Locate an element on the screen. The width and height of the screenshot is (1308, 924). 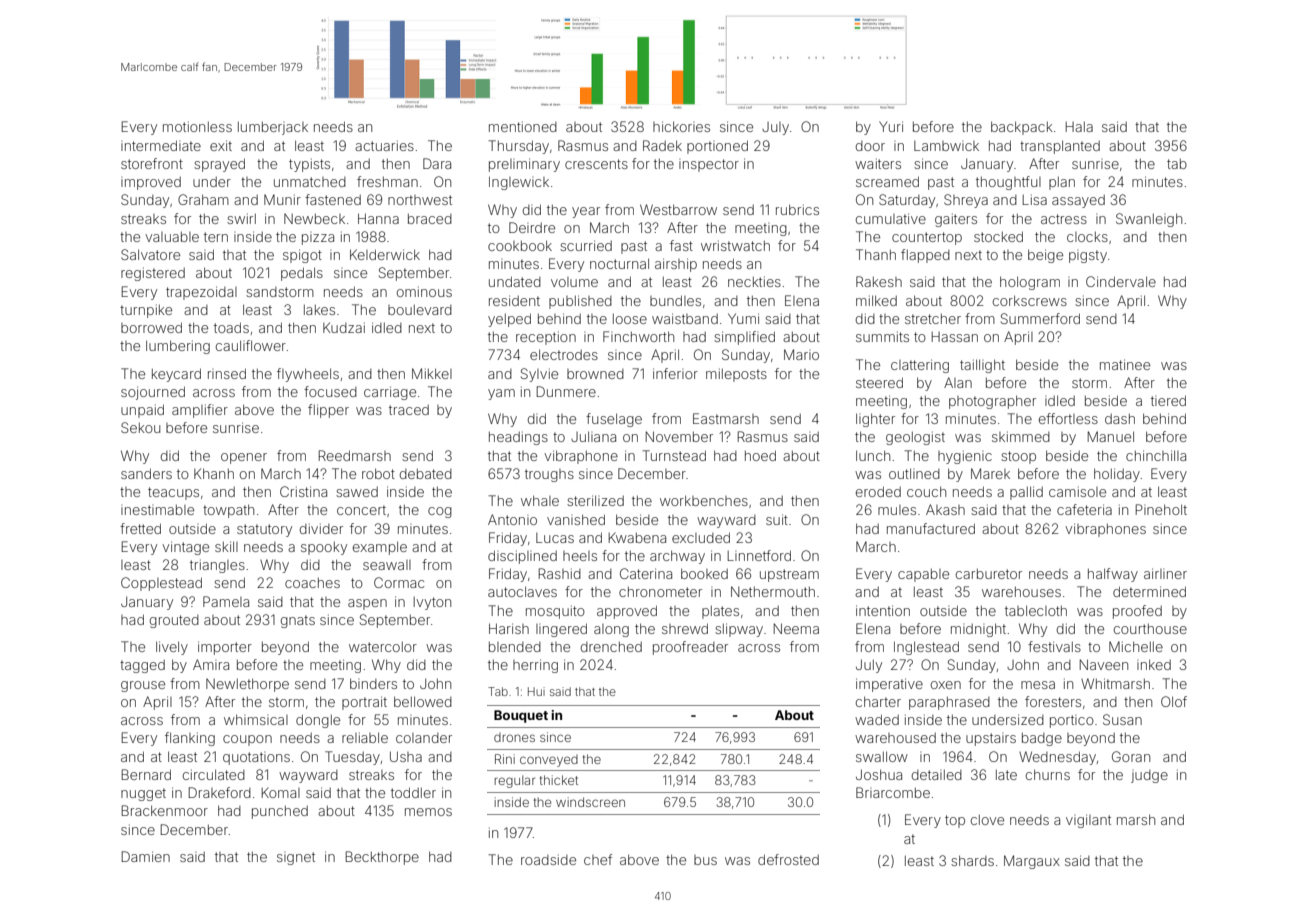
signet is located at coordinates (296, 858).
